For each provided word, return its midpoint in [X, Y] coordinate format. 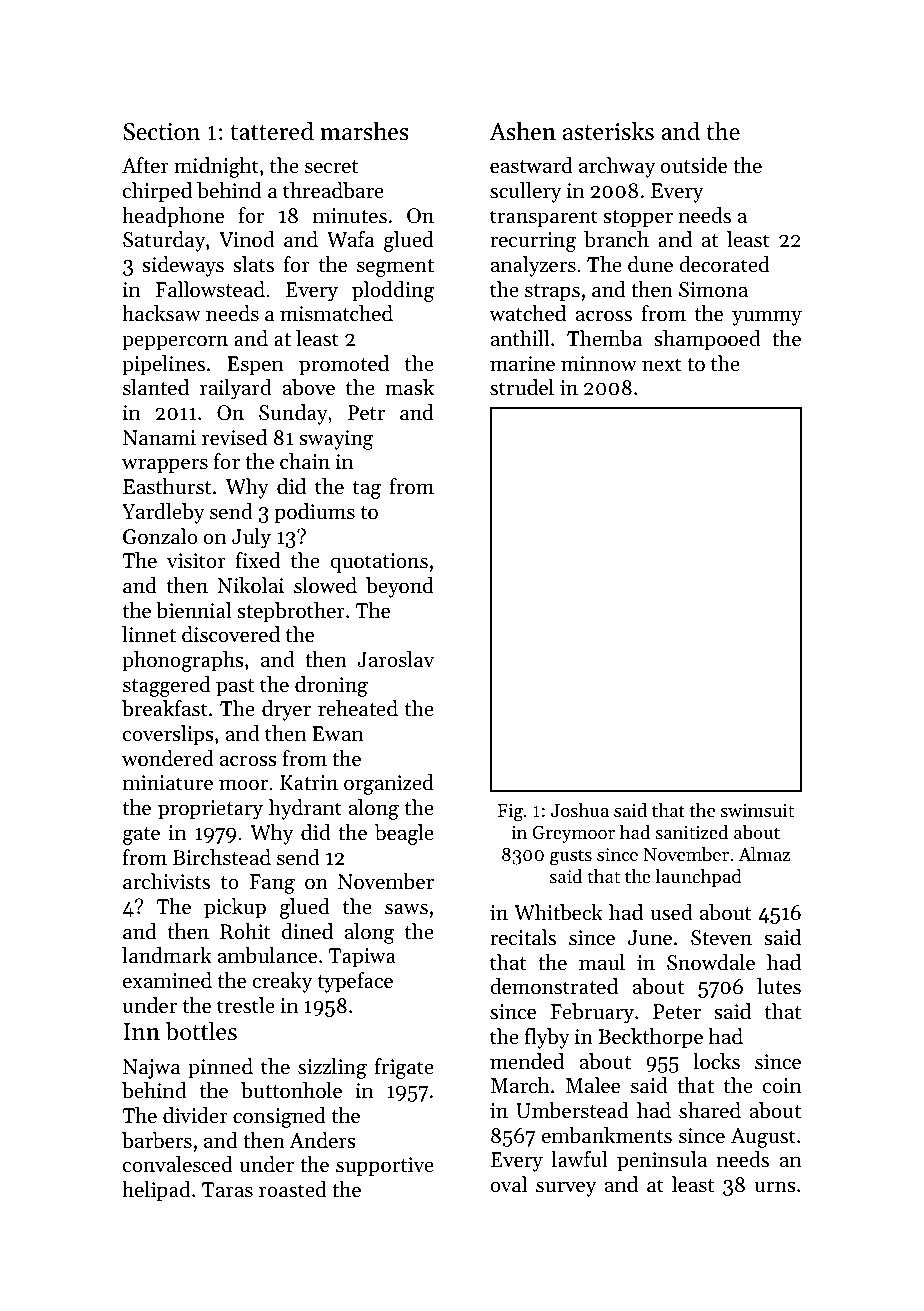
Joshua [580, 810]
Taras [227, 1190]
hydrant [305, 809]
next [662, 365]
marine [522, 364]
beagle [404, 834]
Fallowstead [210, 289]
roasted [293, 1189]
